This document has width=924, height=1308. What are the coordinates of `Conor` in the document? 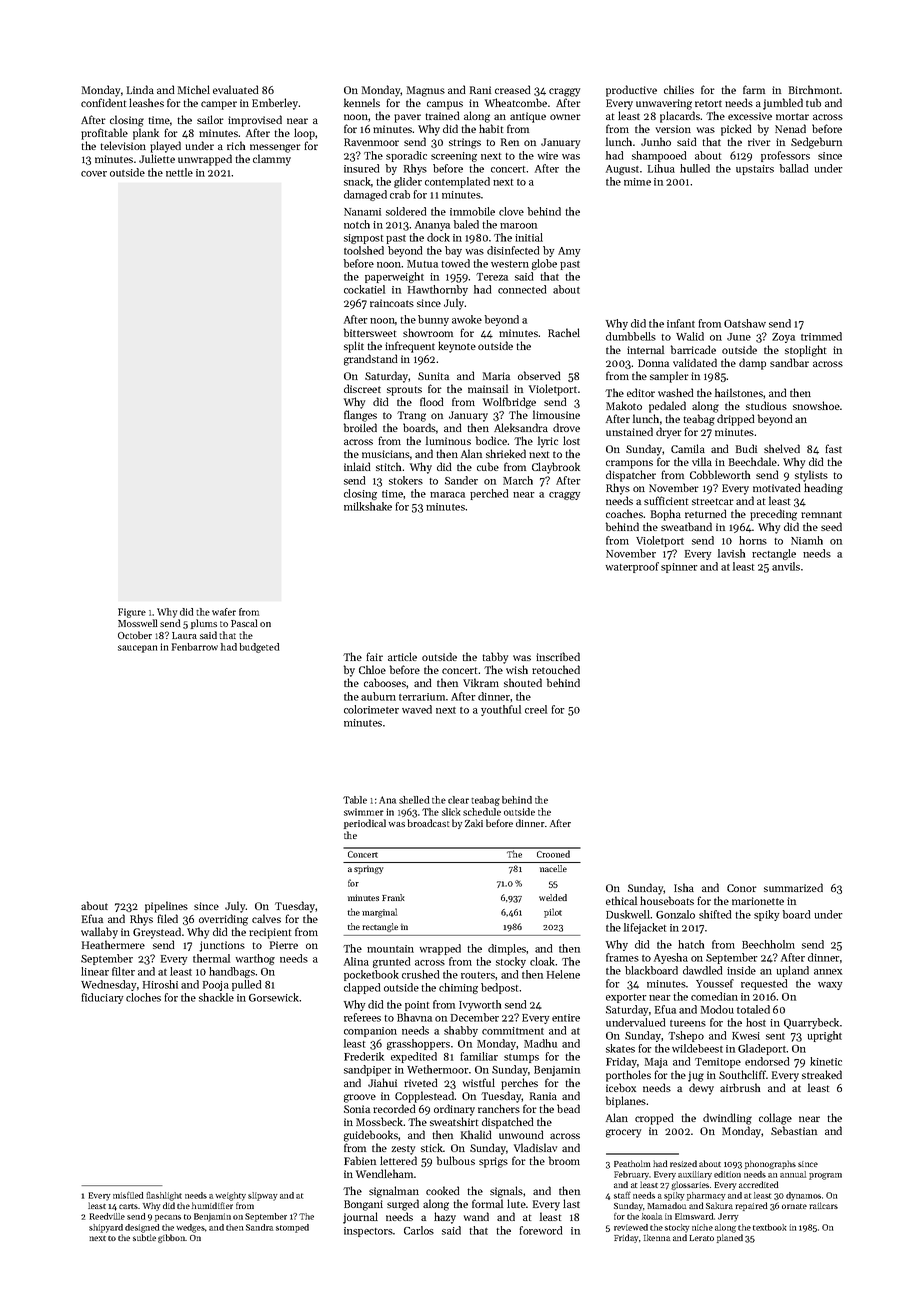 It's located at (742, 888).
